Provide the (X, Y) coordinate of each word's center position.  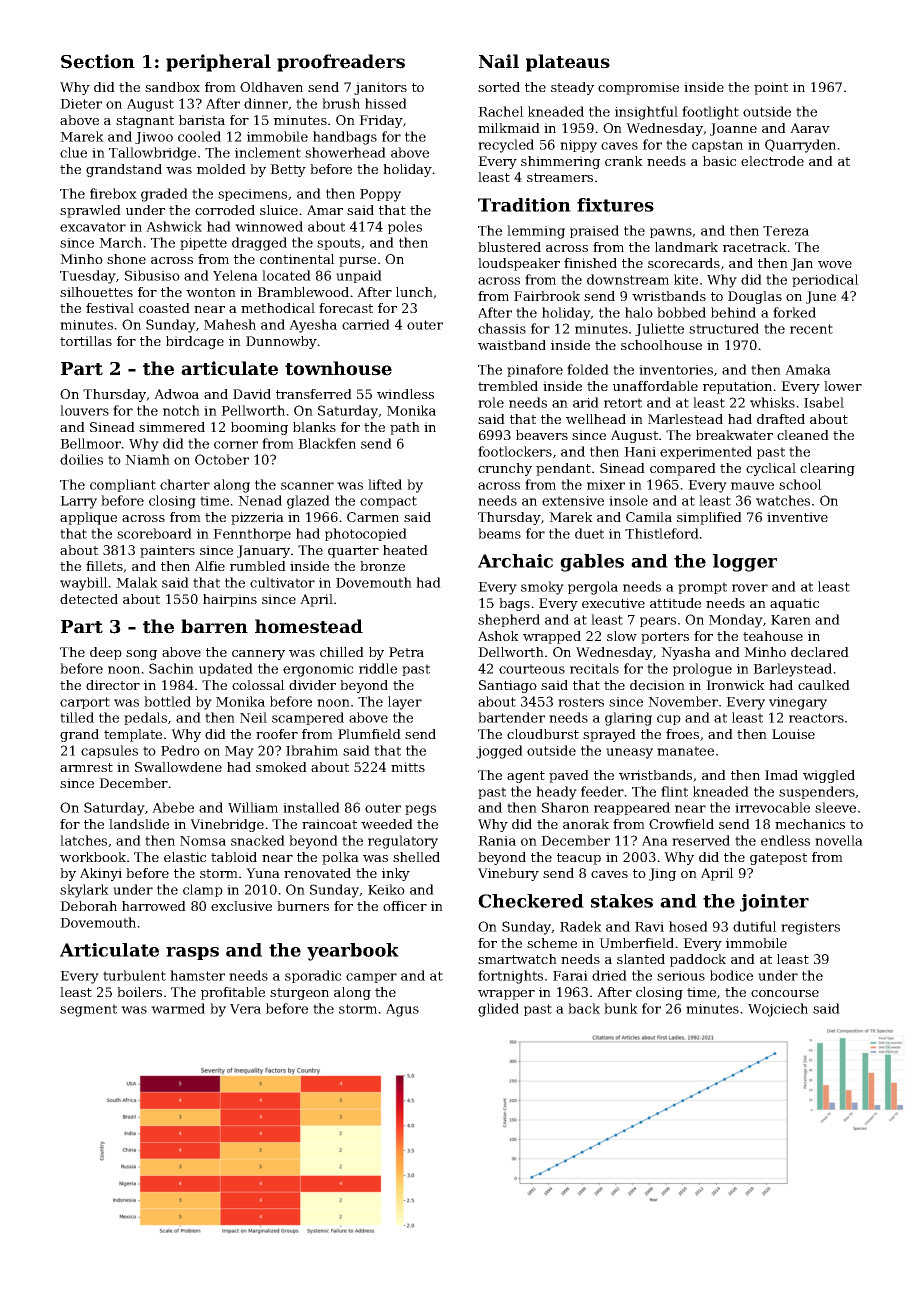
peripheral (218, 63)
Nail (499, 61)
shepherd (509, 620)
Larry (78, 502)
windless (405, 394)
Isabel (824, 402)
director (113, 685)
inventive (797, 517)
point (771, 88)
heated (405, 550)
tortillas (86, 341)
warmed (178, 1008)
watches (783, 500)
